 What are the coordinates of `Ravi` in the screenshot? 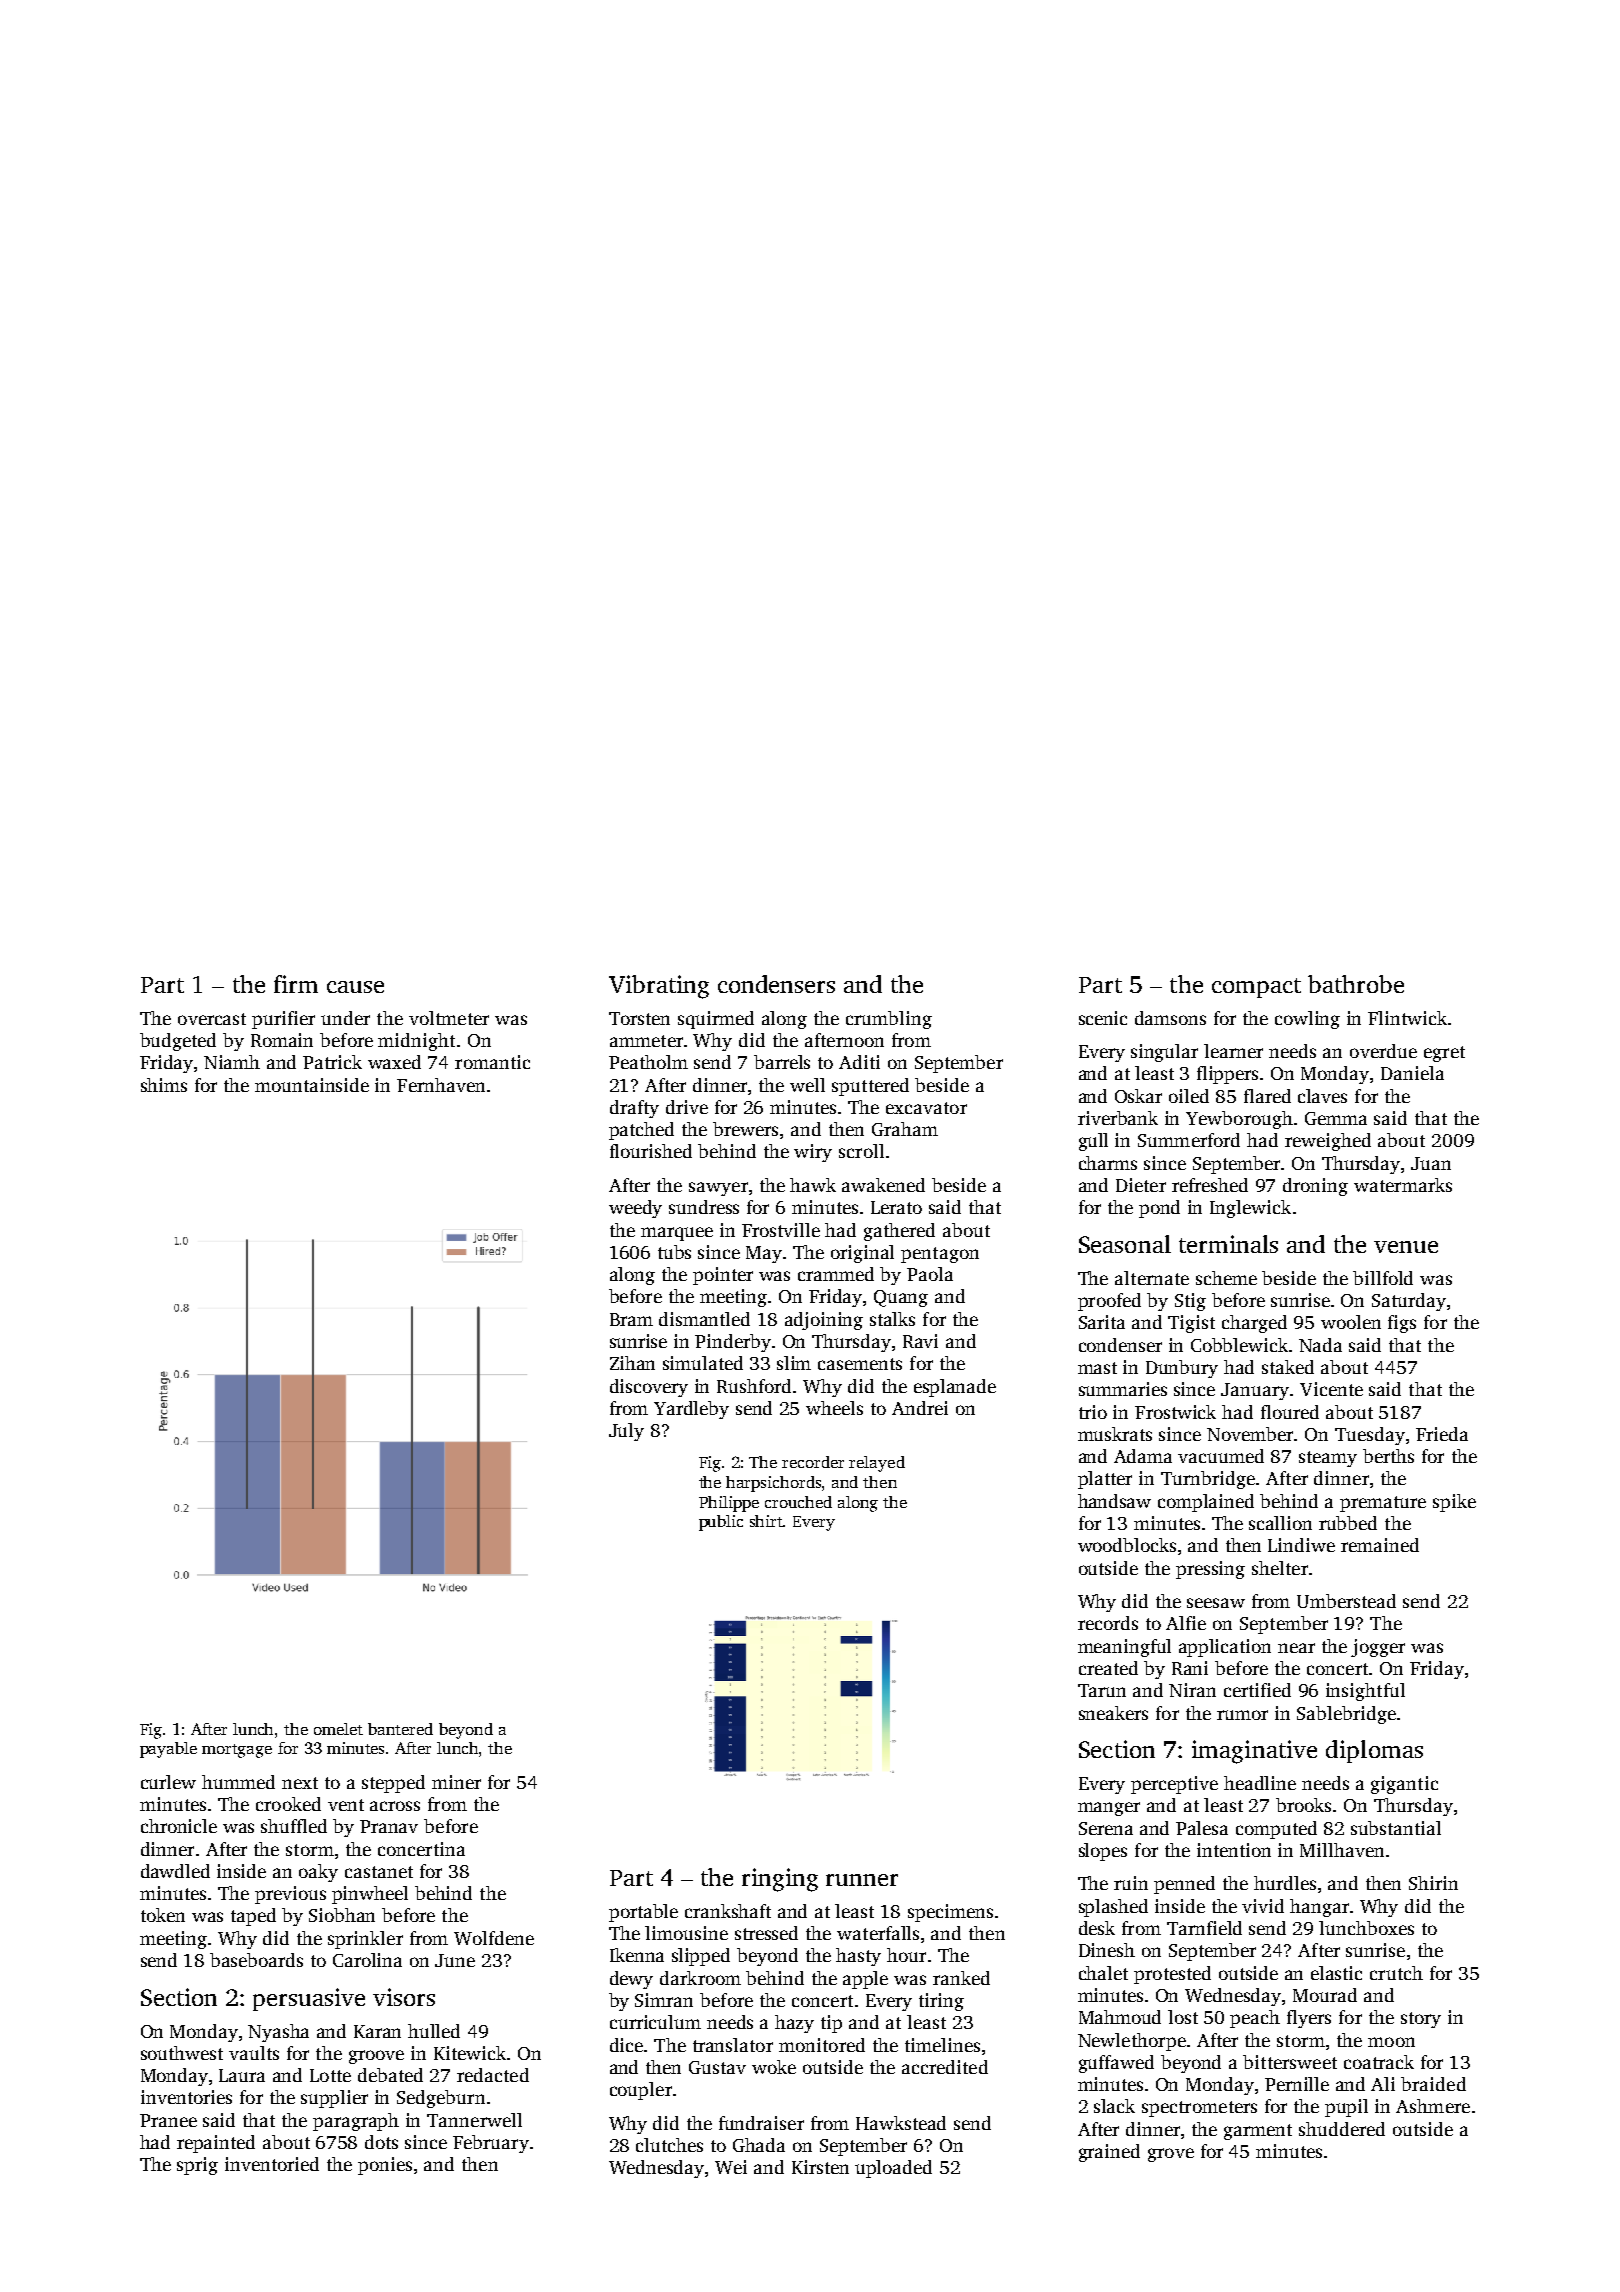 It's located at (920, 1341).
